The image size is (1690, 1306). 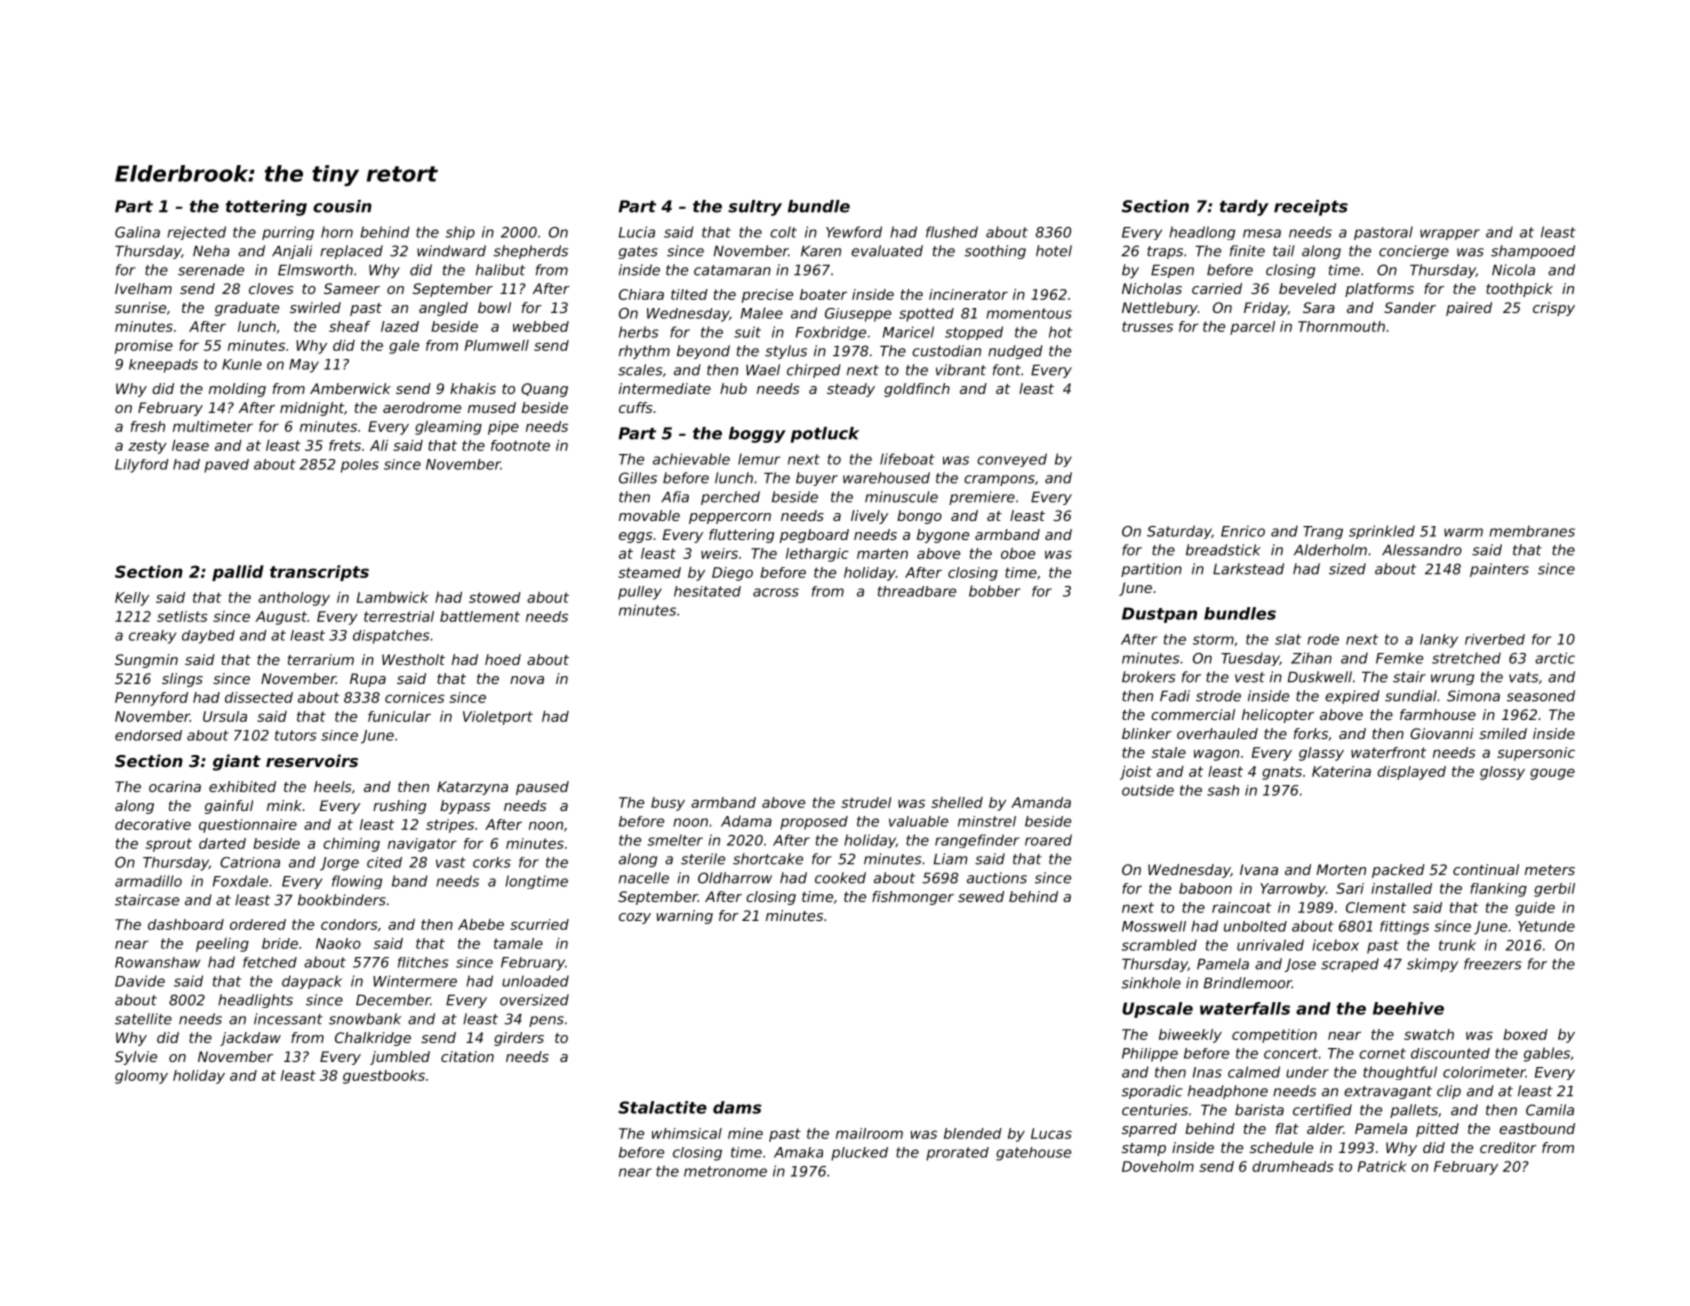 What do you see at coordinates (1452, 679) in the screenshot?
I see `wrung` at bounding box center [1452, 679].
